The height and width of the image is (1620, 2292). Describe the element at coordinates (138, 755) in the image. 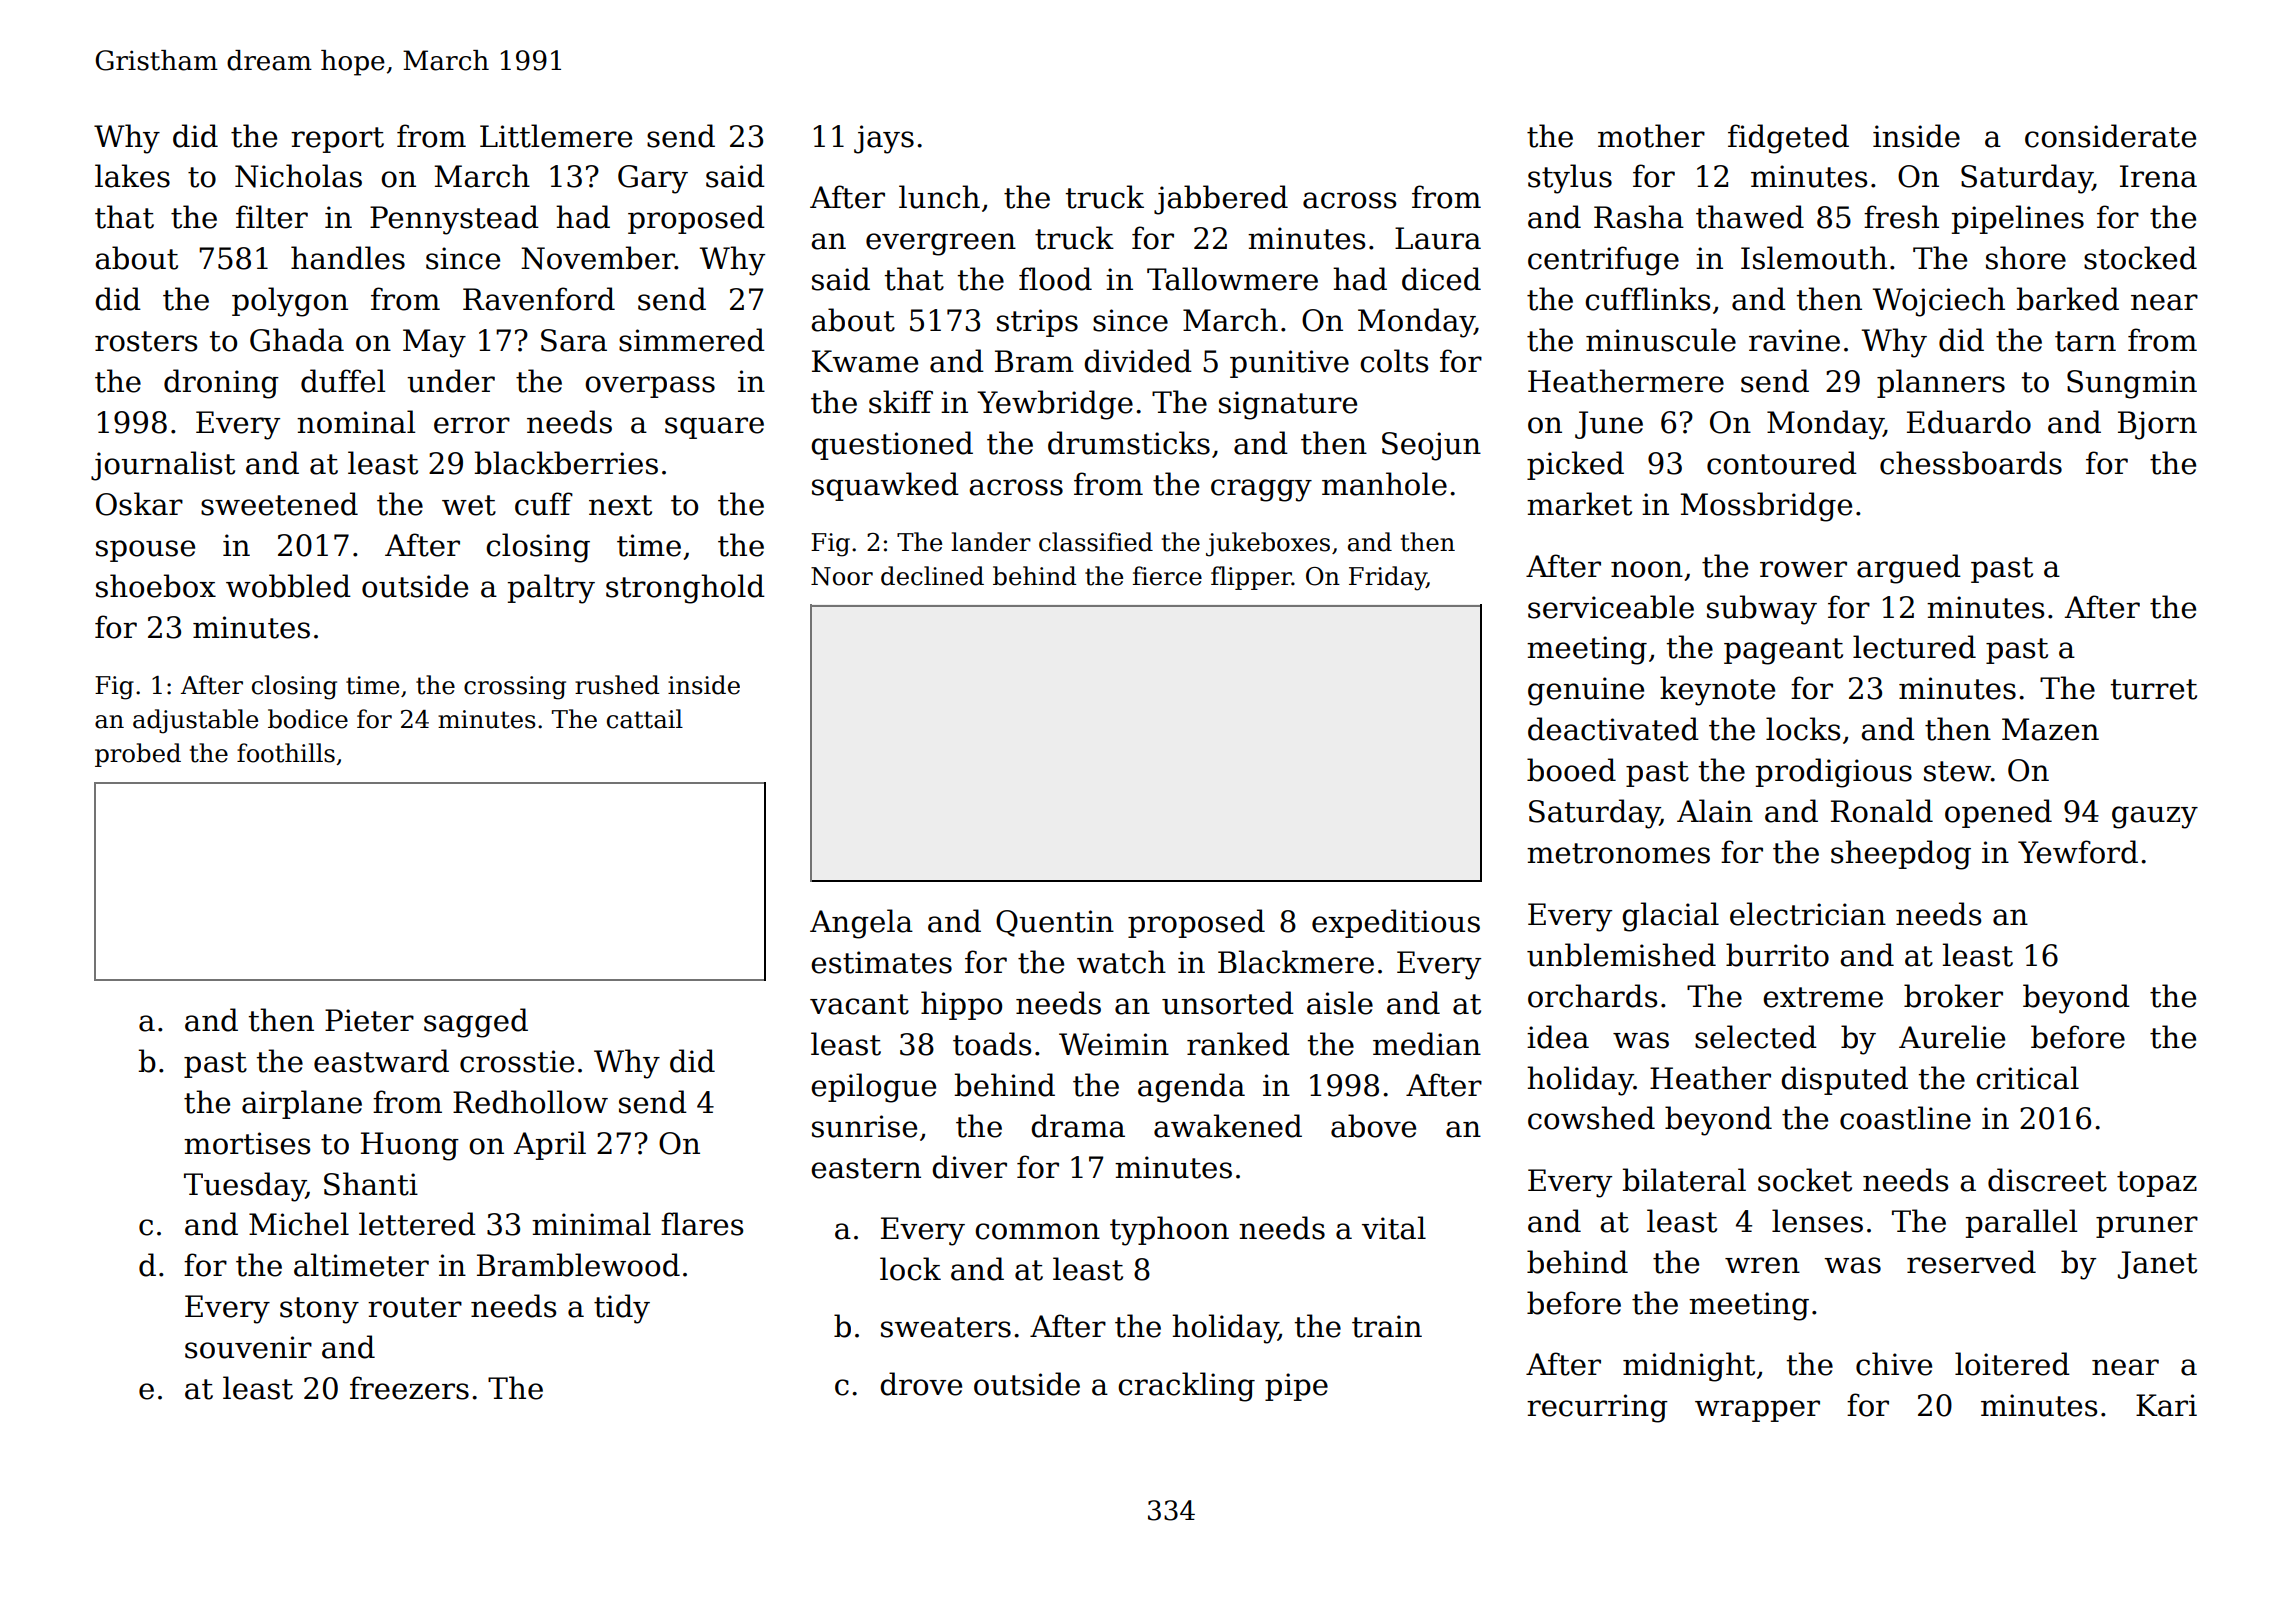

I see `probed` at that location.
